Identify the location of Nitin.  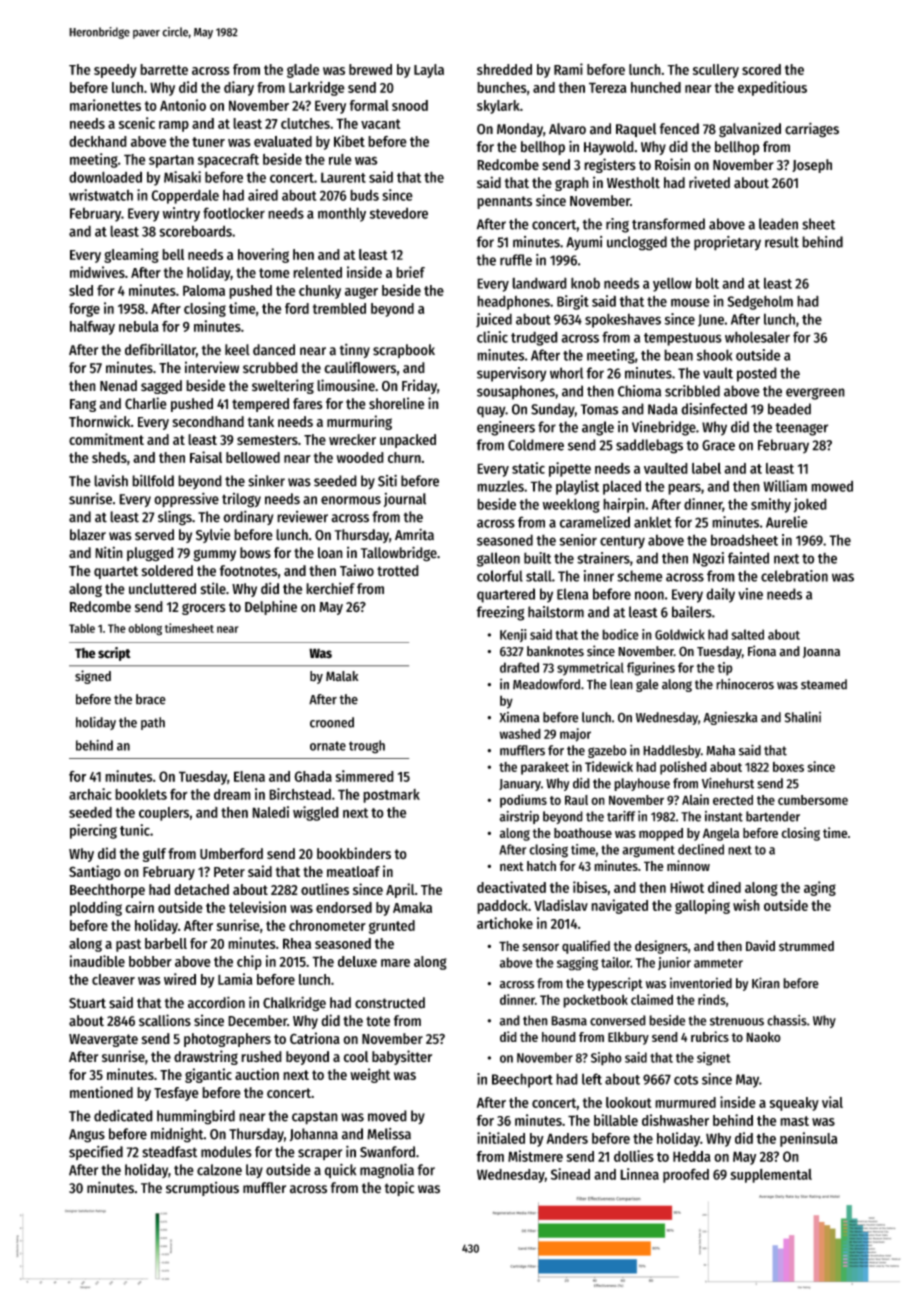
(109, 552).
